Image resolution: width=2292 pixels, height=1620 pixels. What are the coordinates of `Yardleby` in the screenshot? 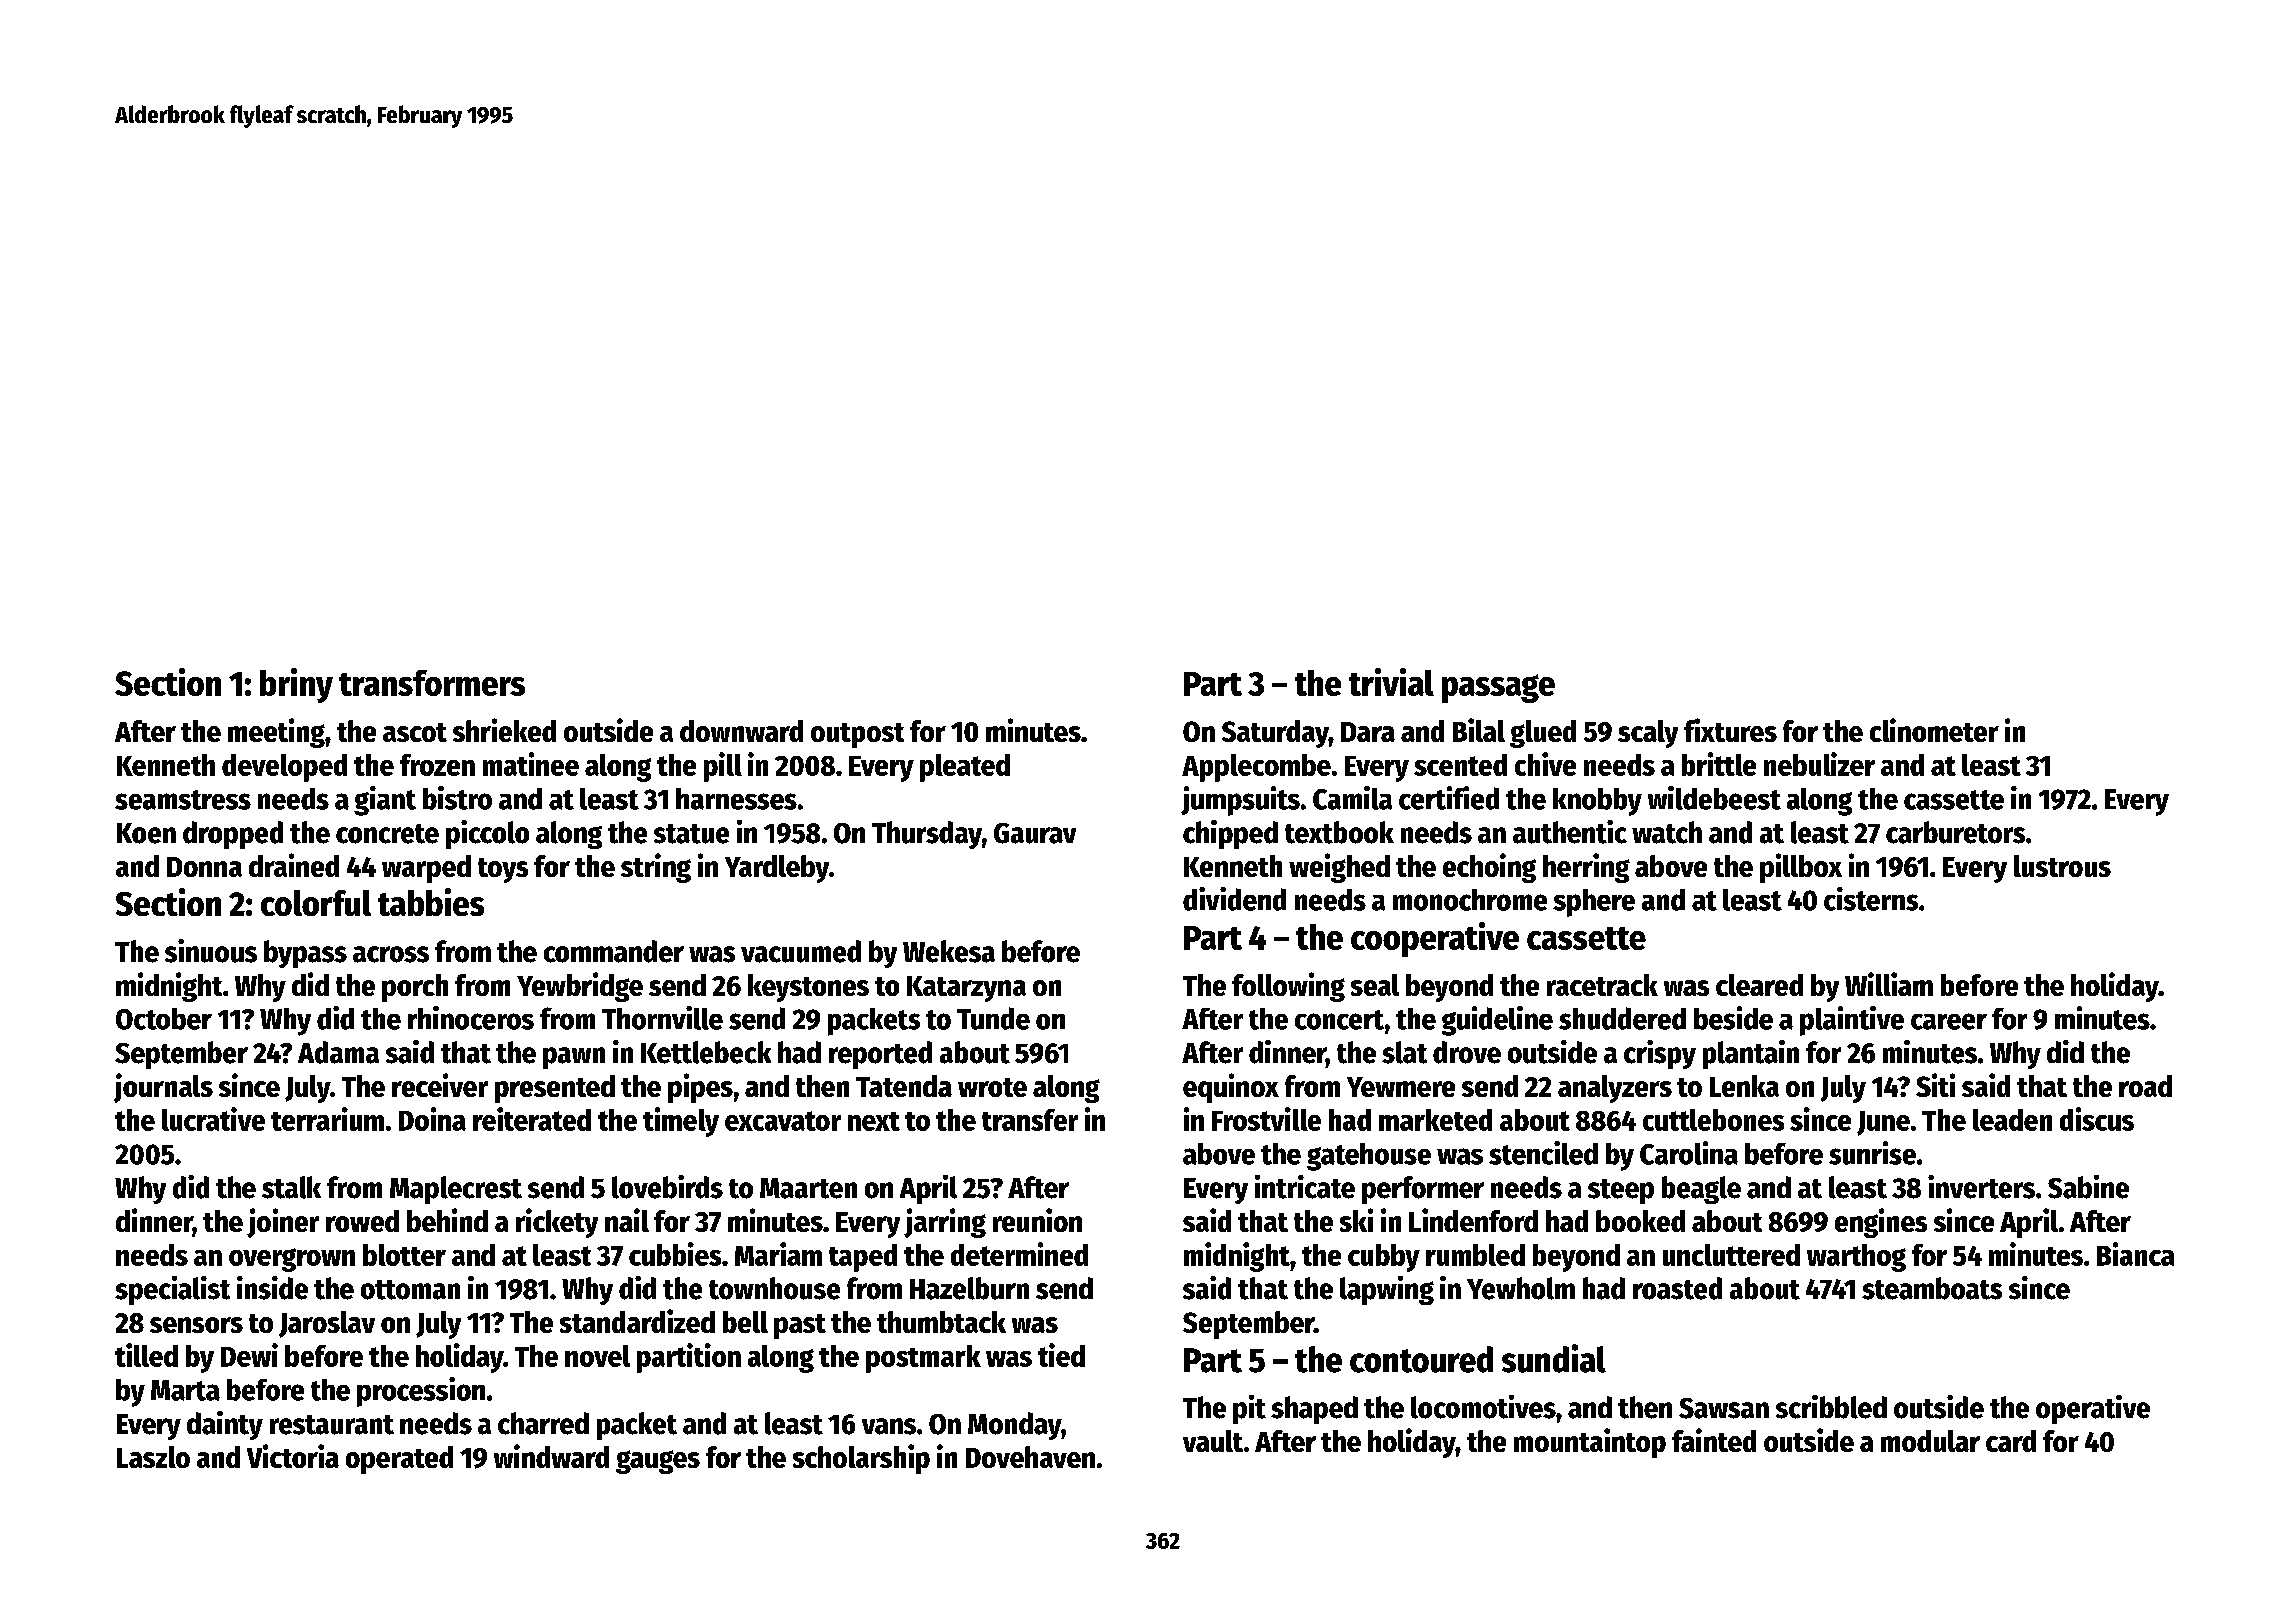 It's located at (777, 869).
